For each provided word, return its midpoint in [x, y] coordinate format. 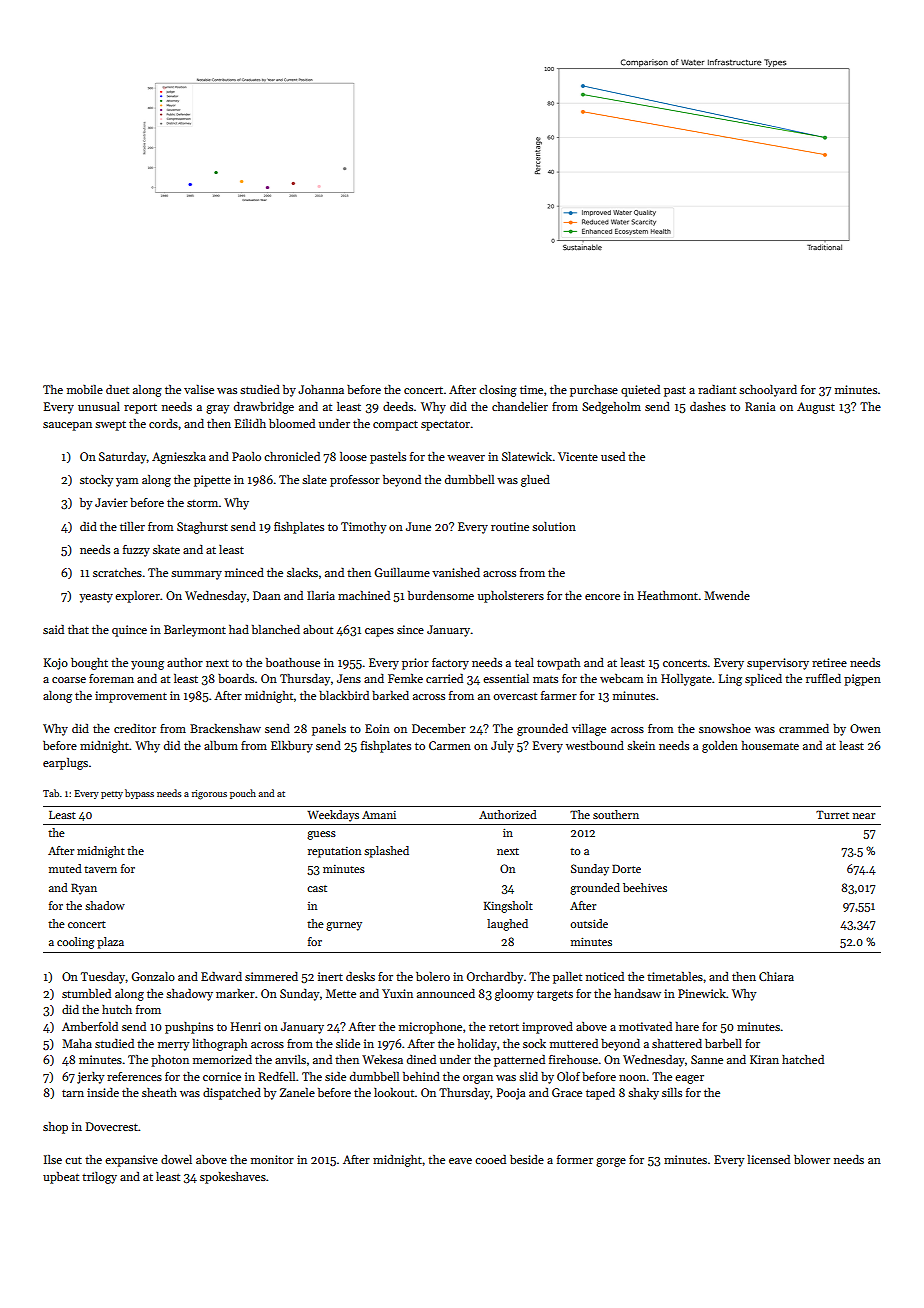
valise [199, 389]
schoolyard [768, 391]
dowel [176, 1159]
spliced [763, 680]
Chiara [776, 976]
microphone [430, 1028]
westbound [595, 745]
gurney [344, 926]
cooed [490, 1159]
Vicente [578, 456]
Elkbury [292, 747]
